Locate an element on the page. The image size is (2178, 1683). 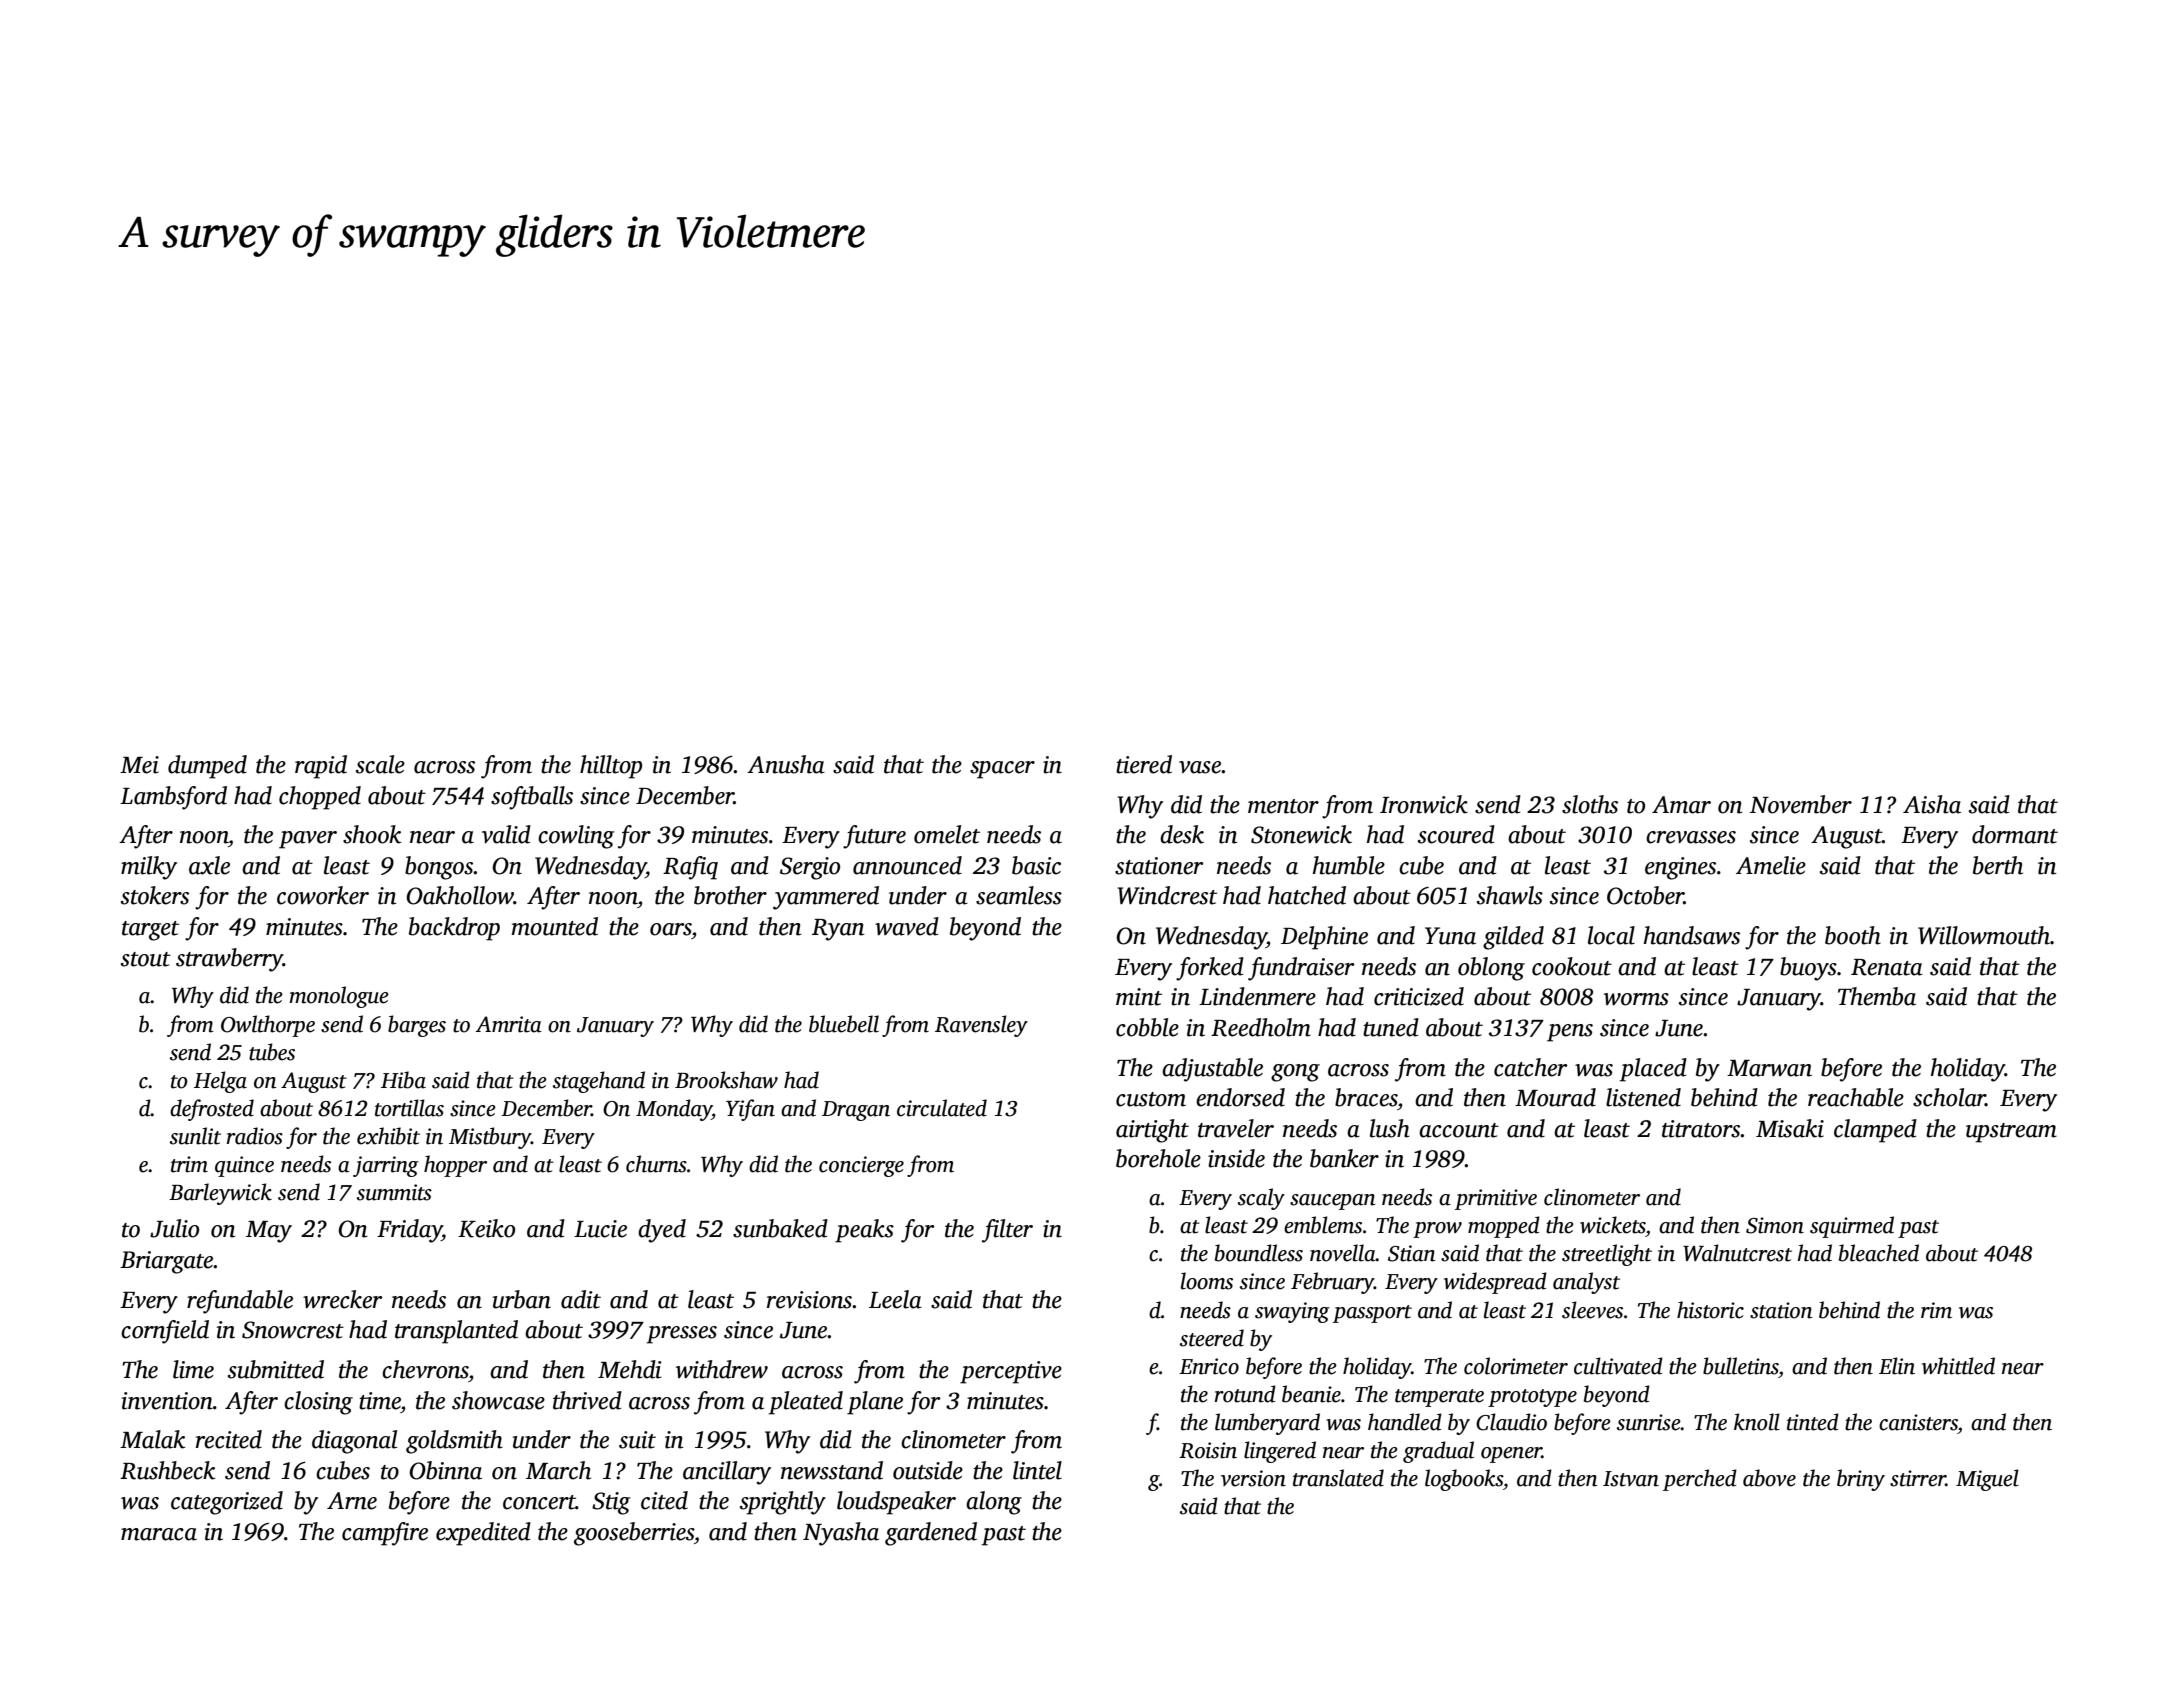
primitive is located at coordinates (1496, 1199).
